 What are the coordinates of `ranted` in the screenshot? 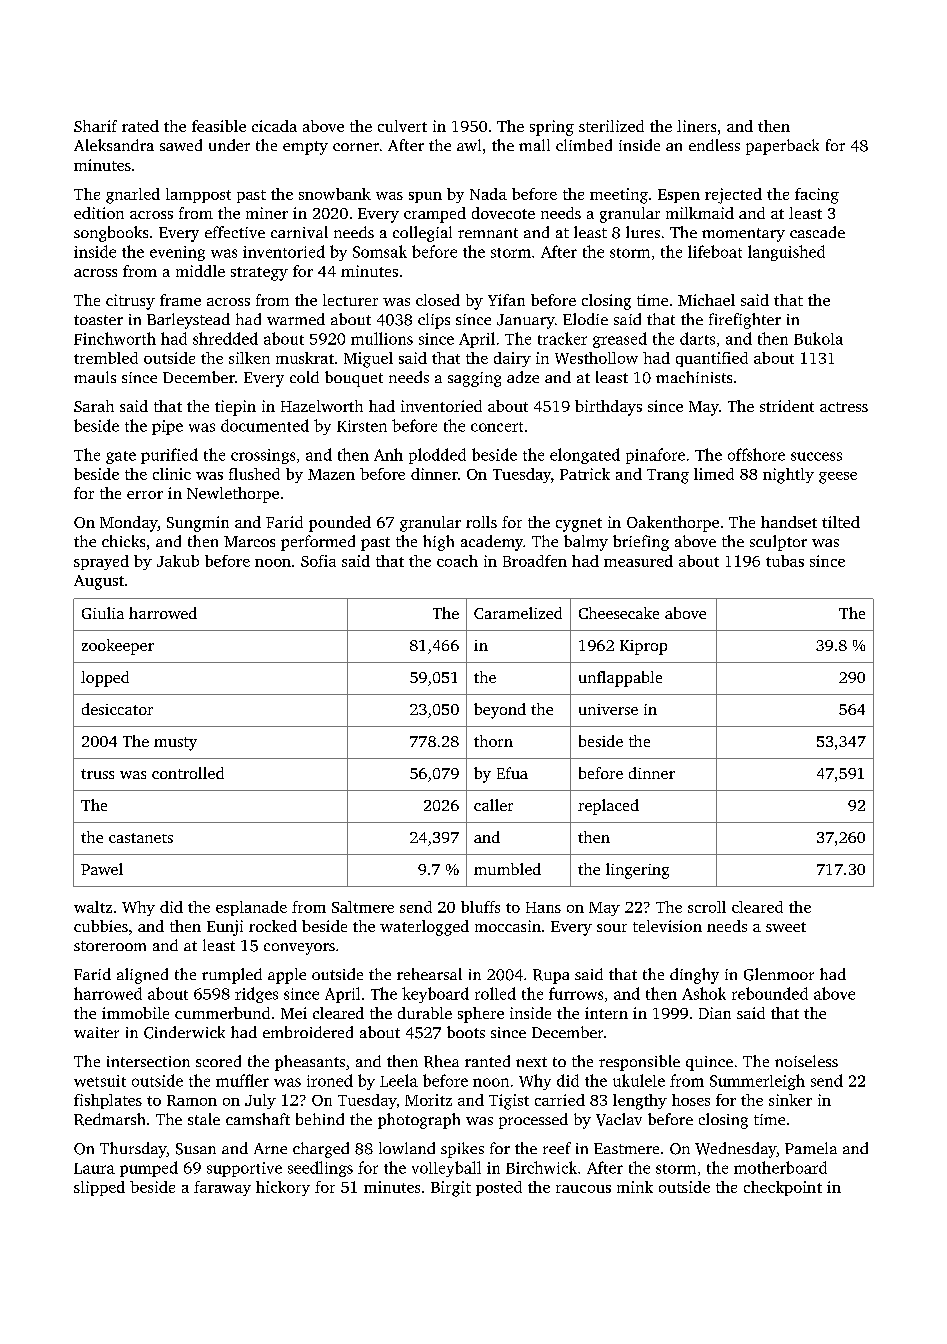 It's located at (487, 1061).
